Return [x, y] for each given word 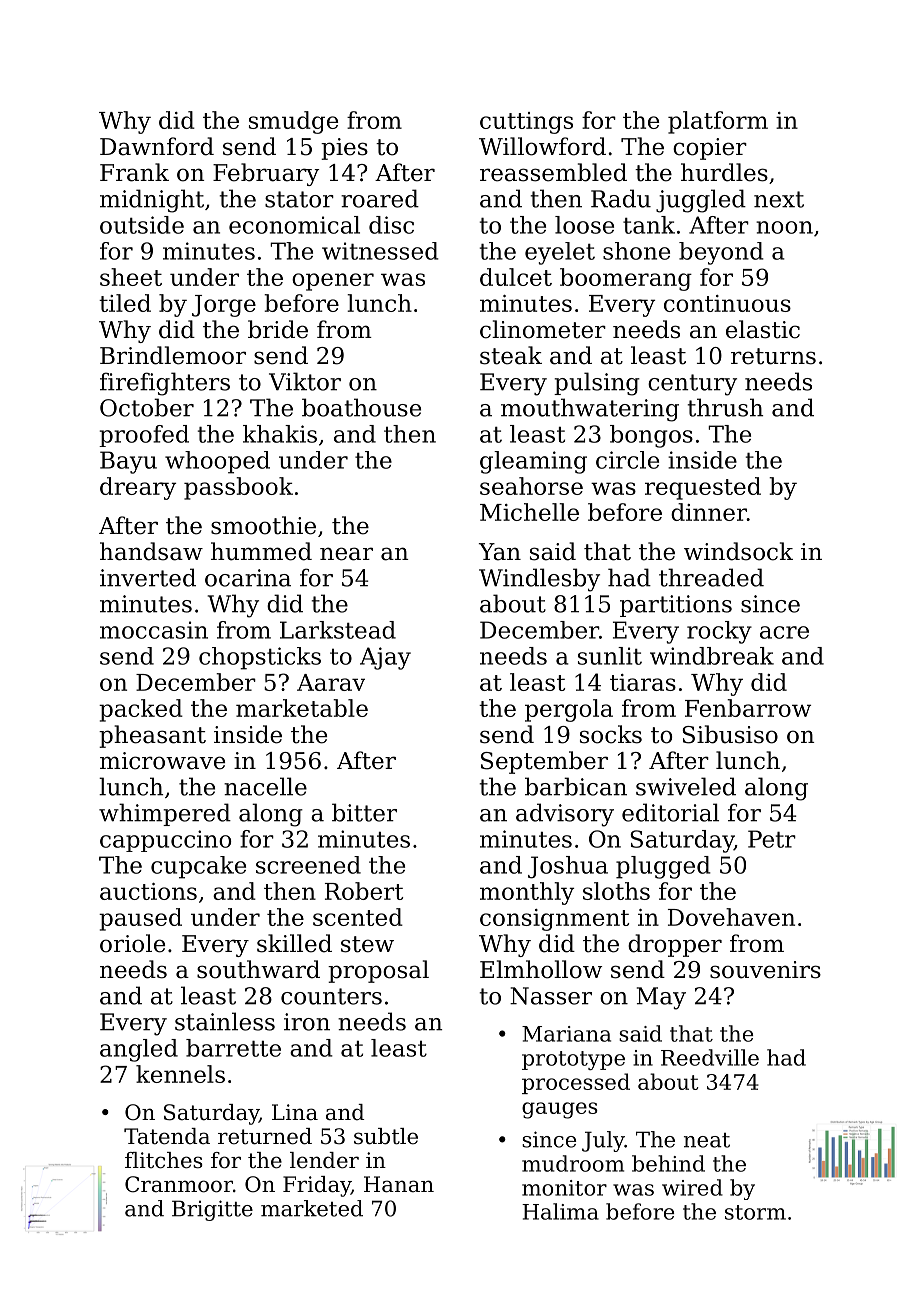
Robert [364, 891]
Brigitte [212, 1210]
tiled [125, 303]
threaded [711, 577]
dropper [675, 945]
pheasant [152, 736]
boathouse [361, 407]
